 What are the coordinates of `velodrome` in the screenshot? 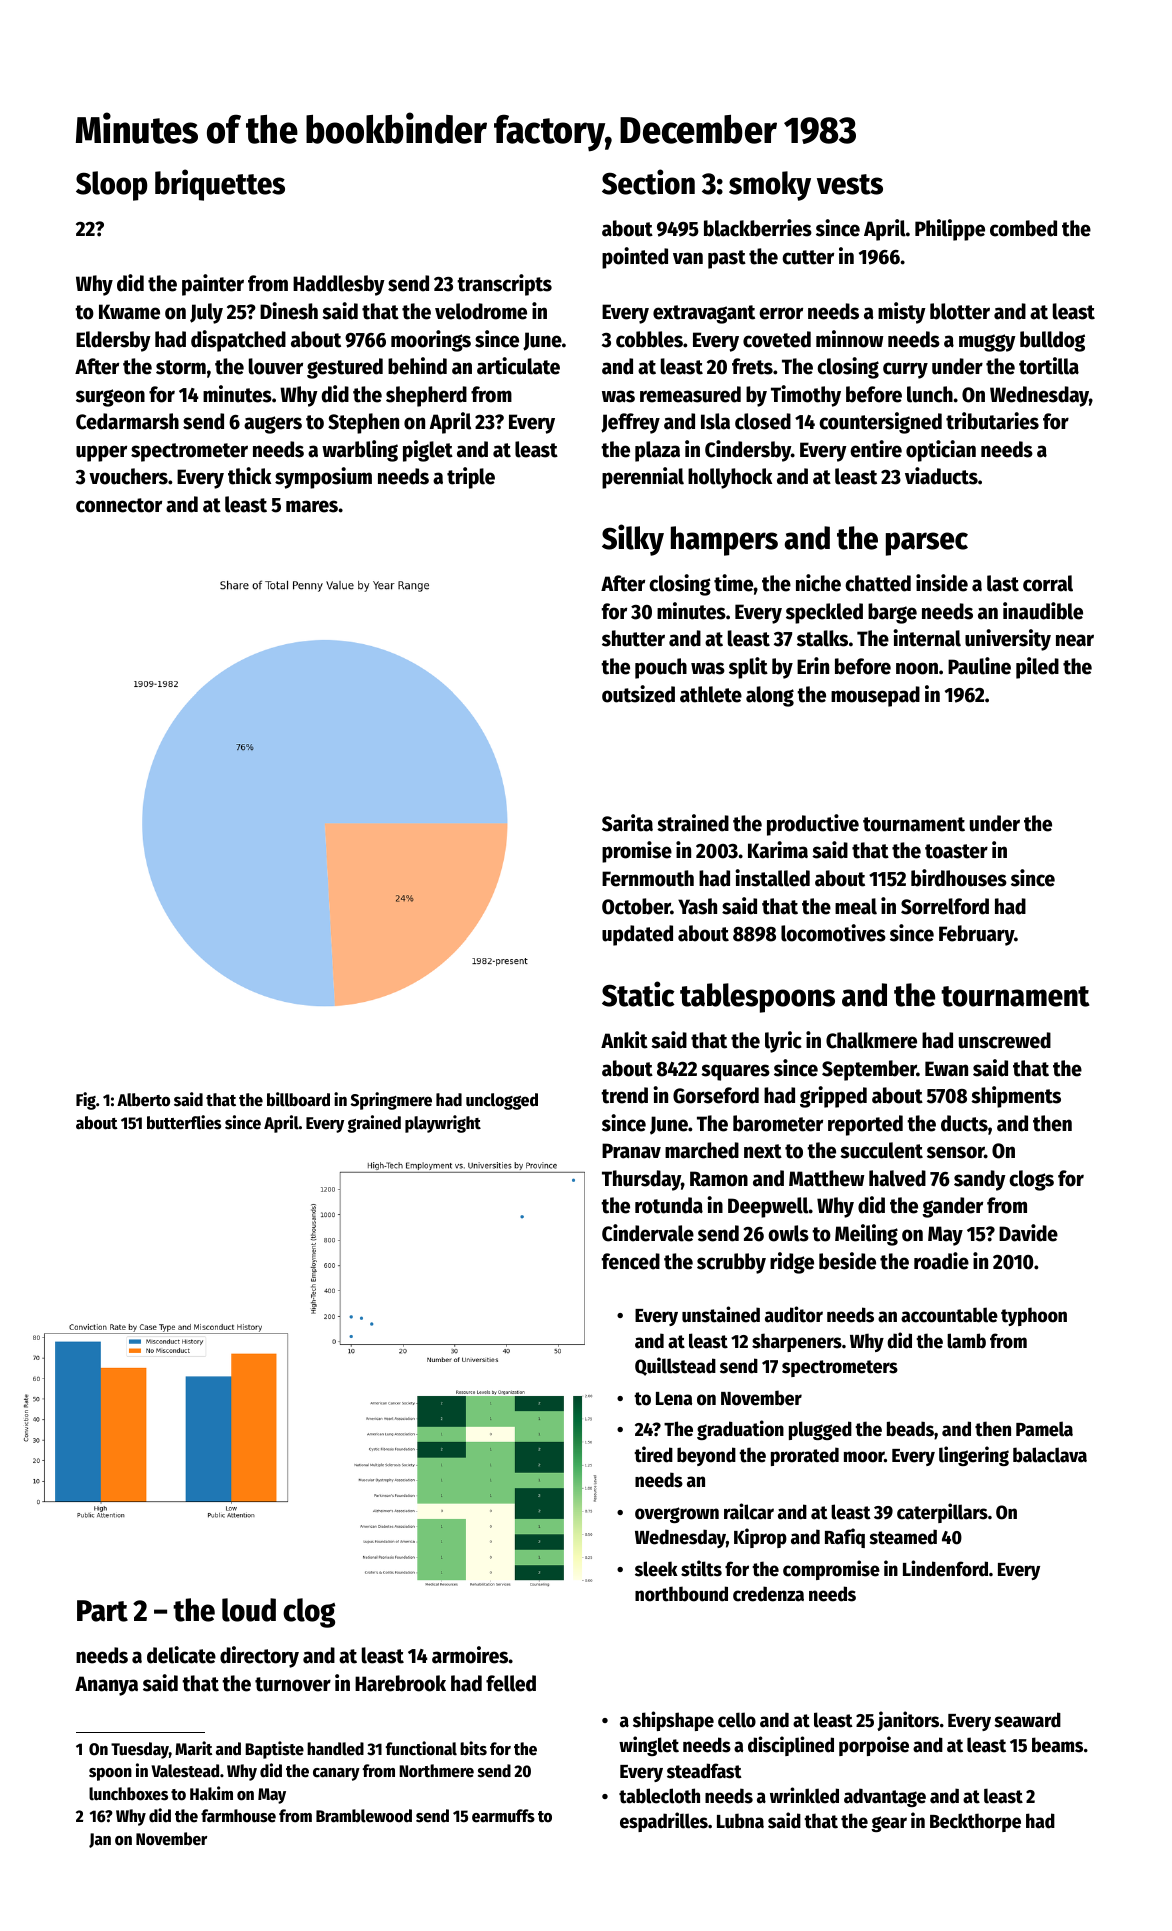 It's located at (481, 311).
